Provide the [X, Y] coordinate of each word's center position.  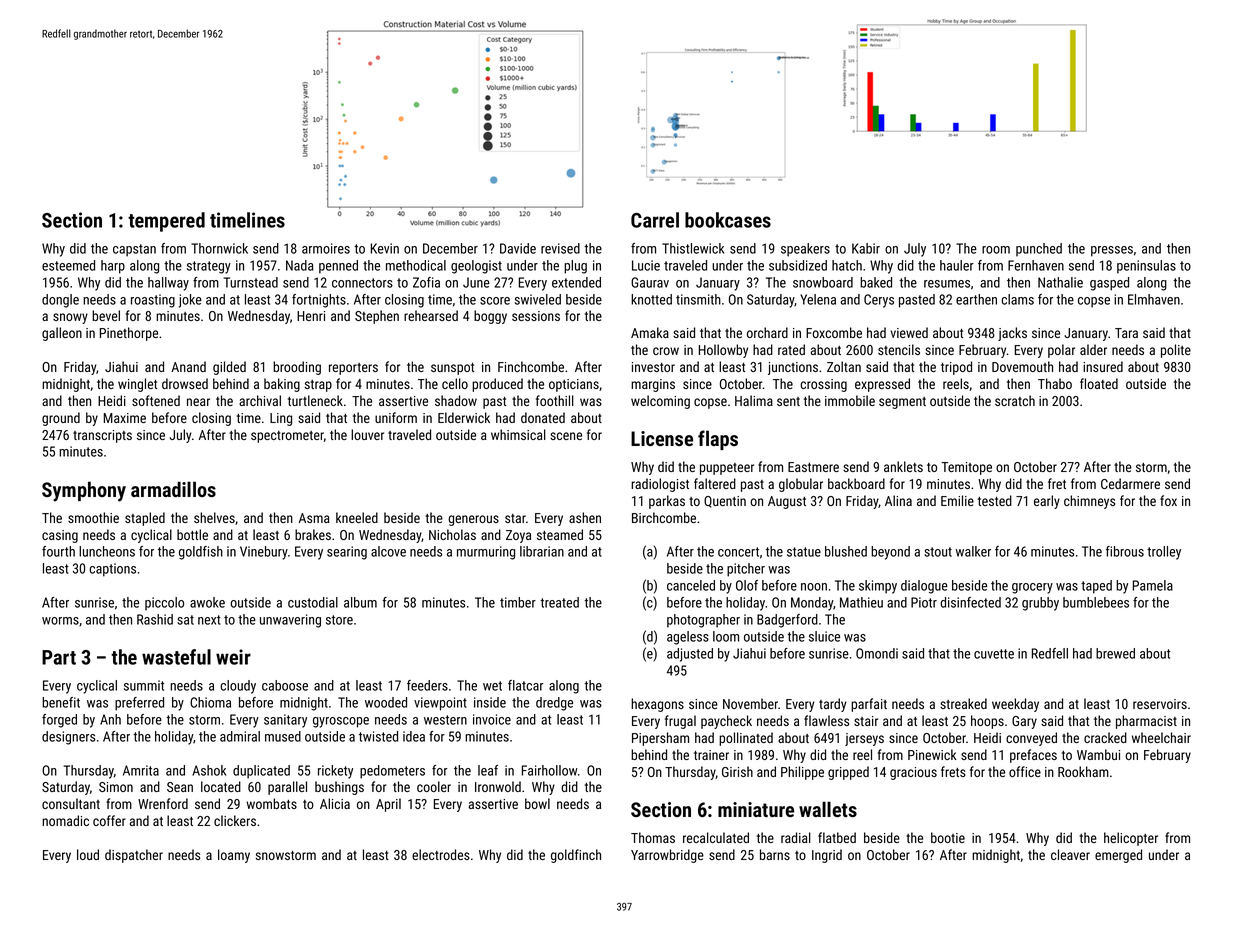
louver [367, 434]
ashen [585, 517]
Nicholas [452, 534]
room [996, 250]
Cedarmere [1130, 483]
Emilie [957, 500]
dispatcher [134, 856]
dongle [60, 301]
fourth [58, 551]
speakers [805, 250]
